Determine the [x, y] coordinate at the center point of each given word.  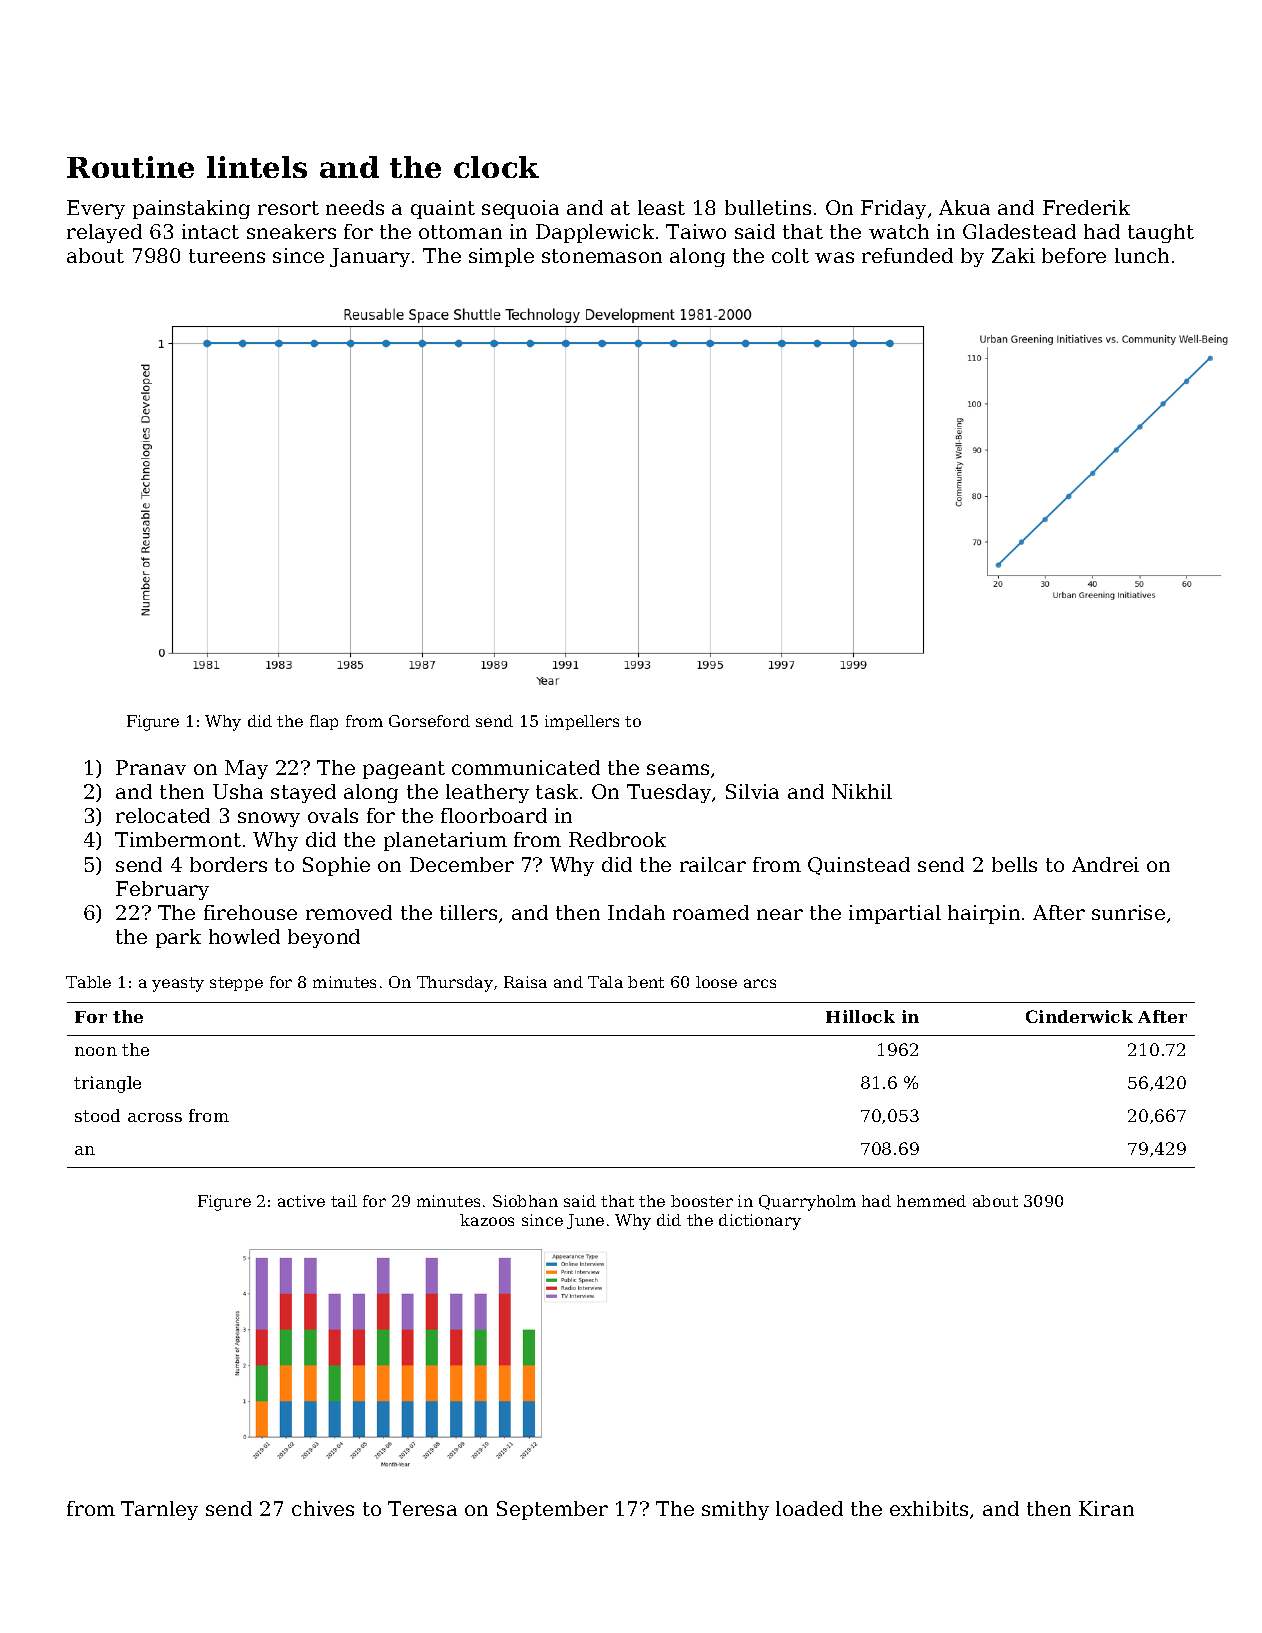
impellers [582, 722]
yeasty [178, 984]
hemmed [931, 1201]
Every [96, 209]
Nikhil [862, 791]
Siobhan [525, 1201]
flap [324, 722]
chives [323, 1508]
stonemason [602, 256]
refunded [907, 255]
